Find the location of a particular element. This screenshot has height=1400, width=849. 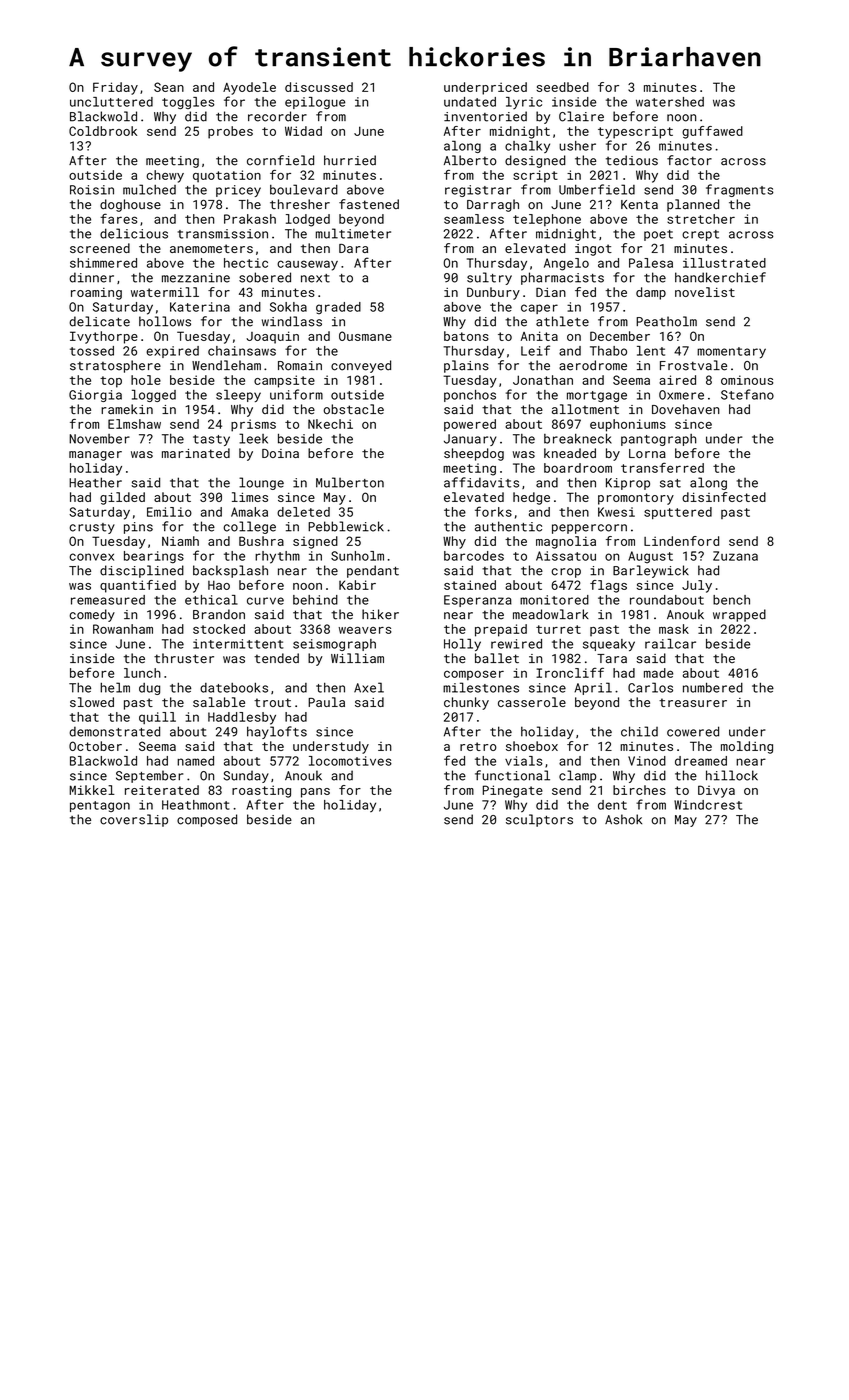

barcodes is located at coordinates (474, 556).
